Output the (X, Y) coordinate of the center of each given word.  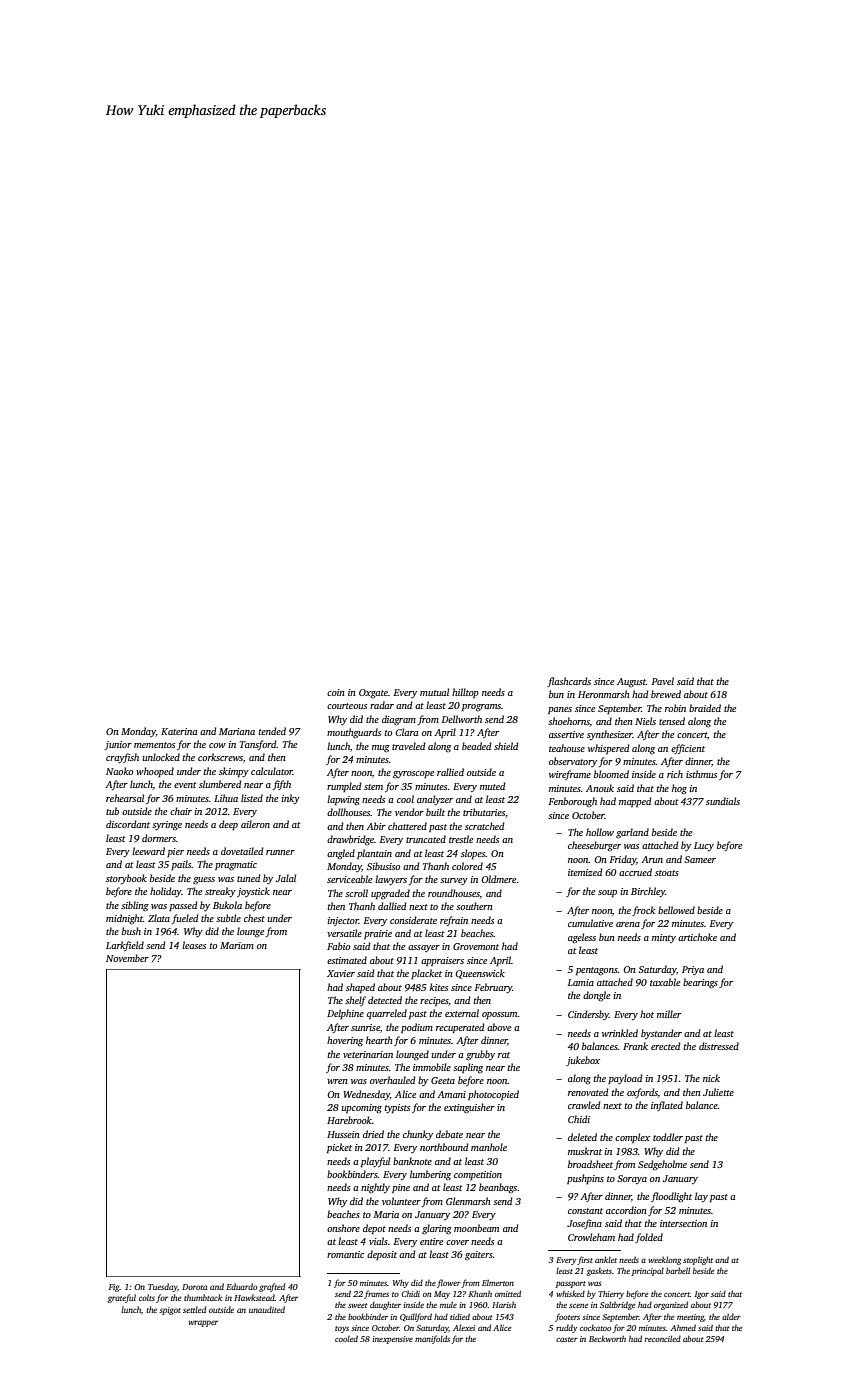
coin (336, 692)
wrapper (203, 1323)
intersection (683, 1223)
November (127, 958)
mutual (434, 692)
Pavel (662, 681)
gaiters (479, 1255)
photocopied (493, 1095)
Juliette (718, 1092)
